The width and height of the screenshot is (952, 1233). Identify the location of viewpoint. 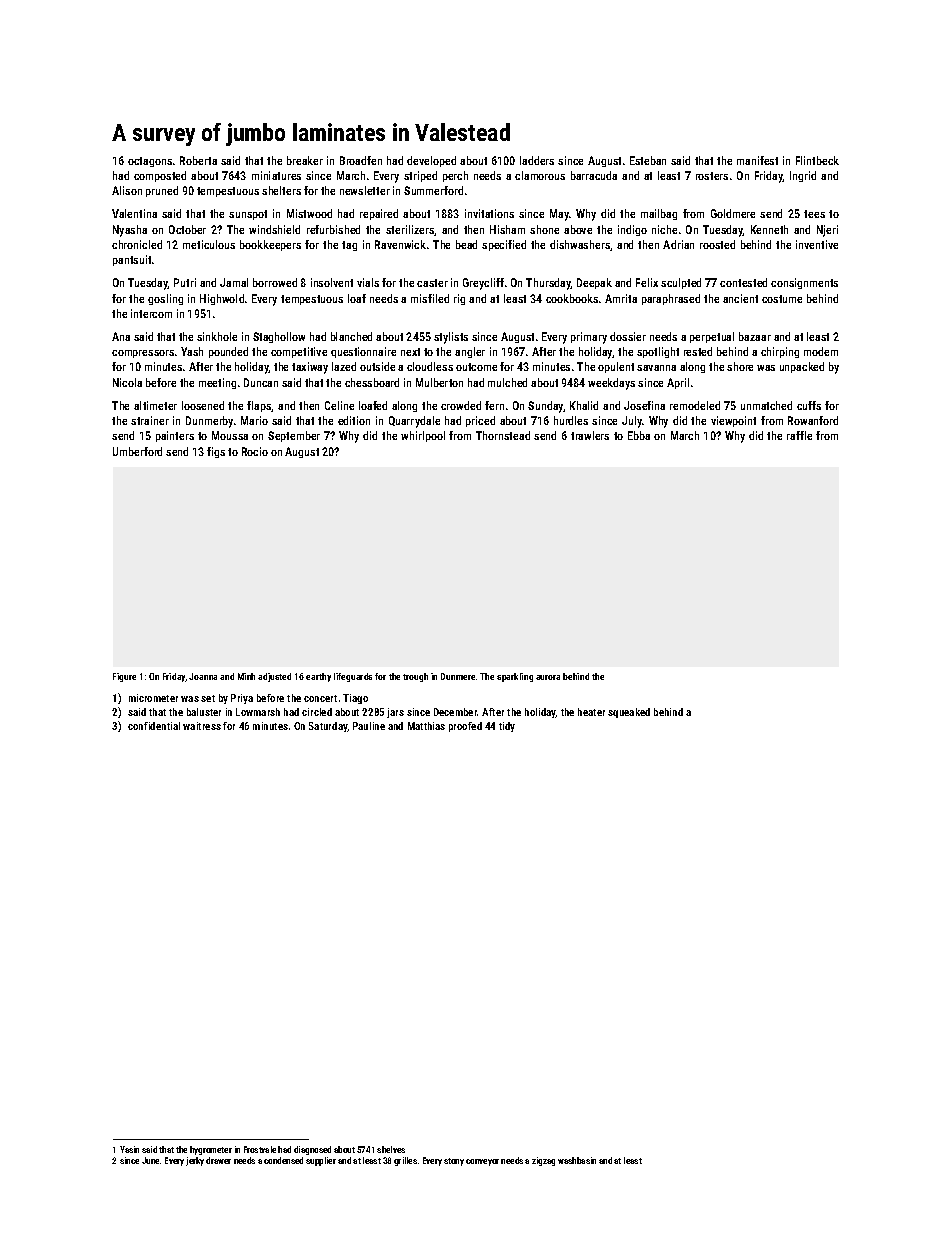
(733, 421).
